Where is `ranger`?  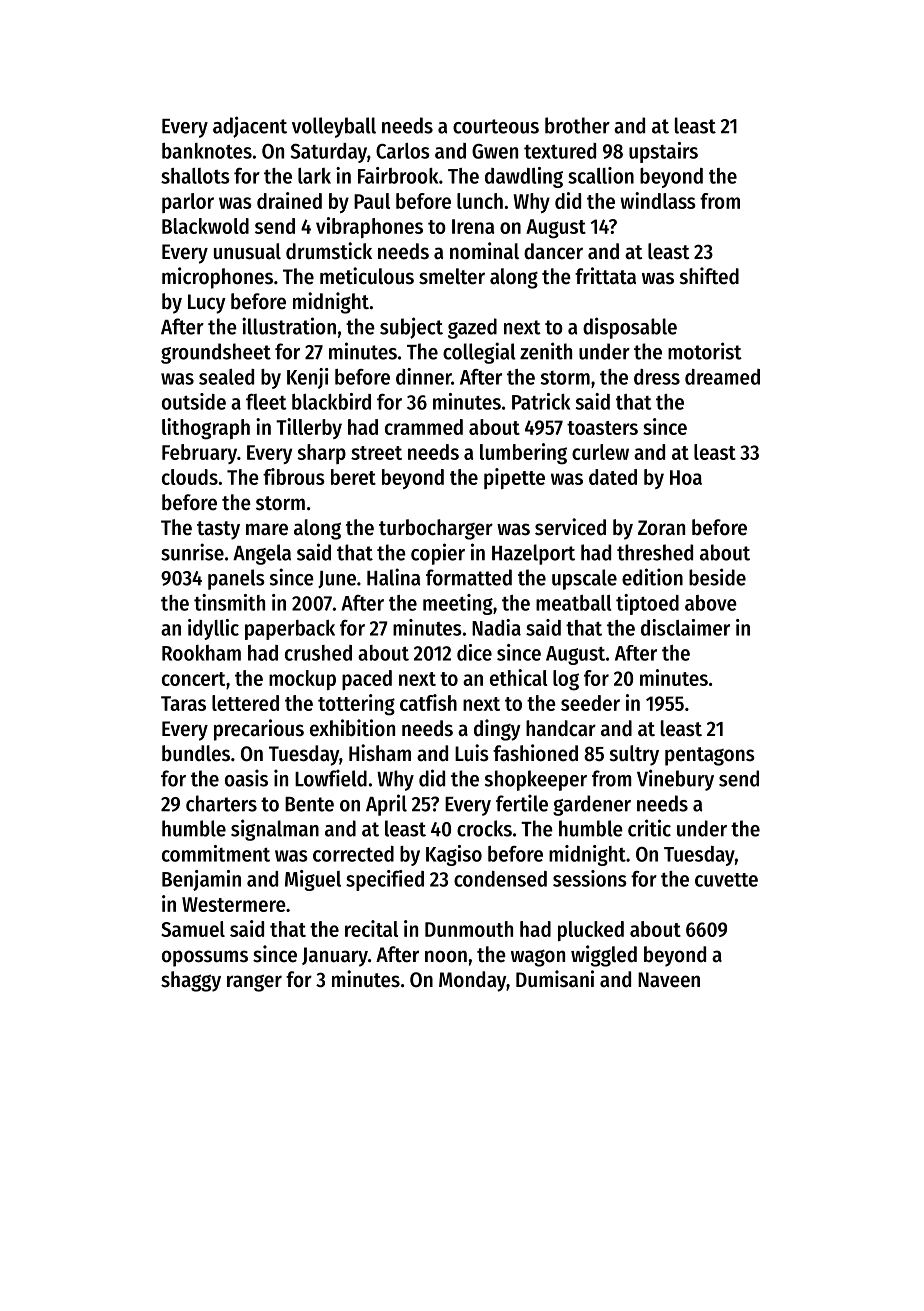
ranger is located at coordinates (254, 983).
